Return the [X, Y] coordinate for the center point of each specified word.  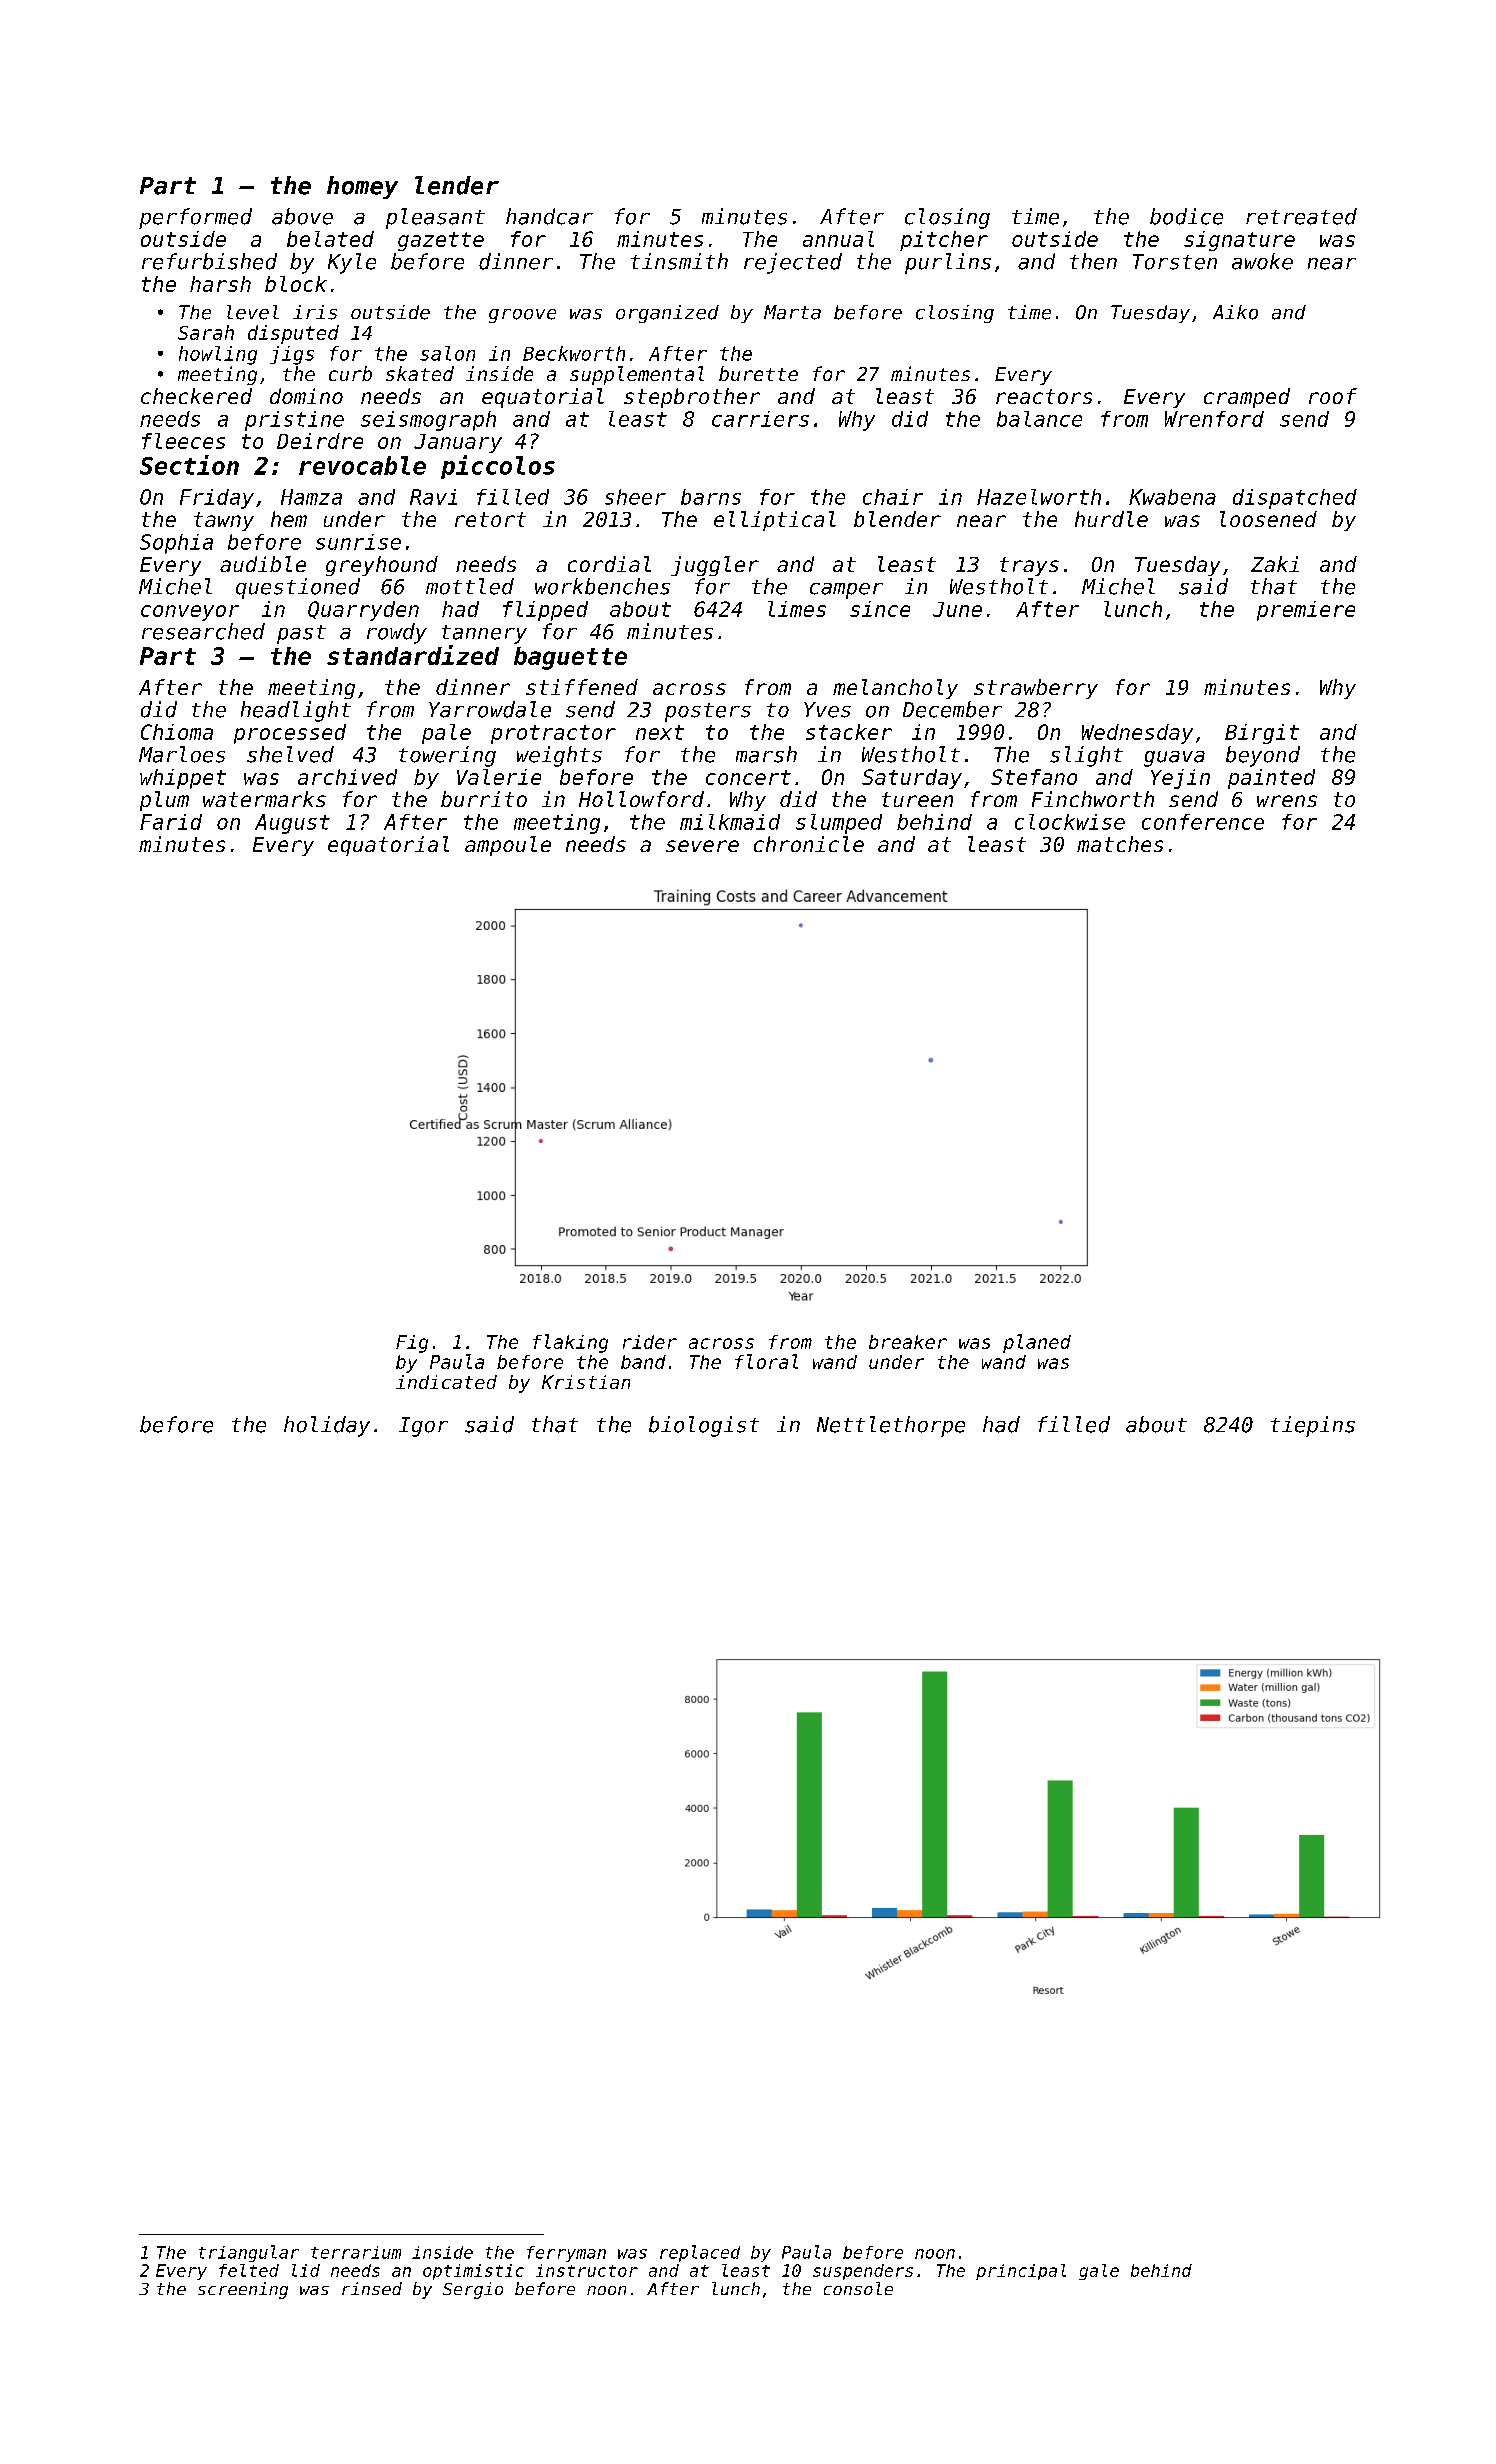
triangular [249, 2253]
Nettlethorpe [891, 1426]
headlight [296, 711]
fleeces [183, 441]
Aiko [1235, 312]
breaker [908, 1342]
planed [1037, 1343]
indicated [446, 1382]
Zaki [1275, 564]
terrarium [356, 2252]
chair [893, 497]
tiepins [1313, 1426]
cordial [609, 564]
